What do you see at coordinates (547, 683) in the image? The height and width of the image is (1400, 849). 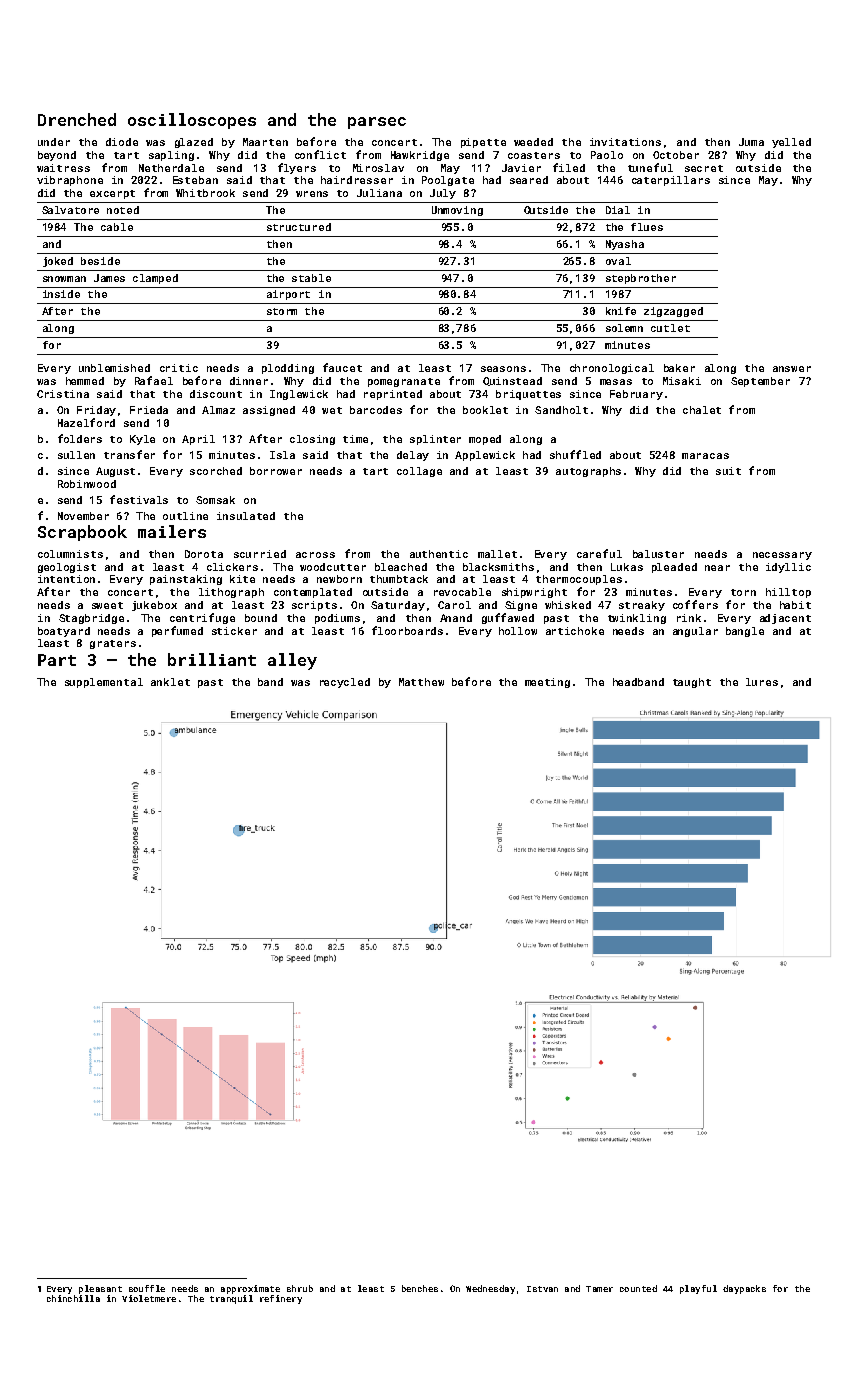 I see `meeting` at bounding box center [547, 683].
